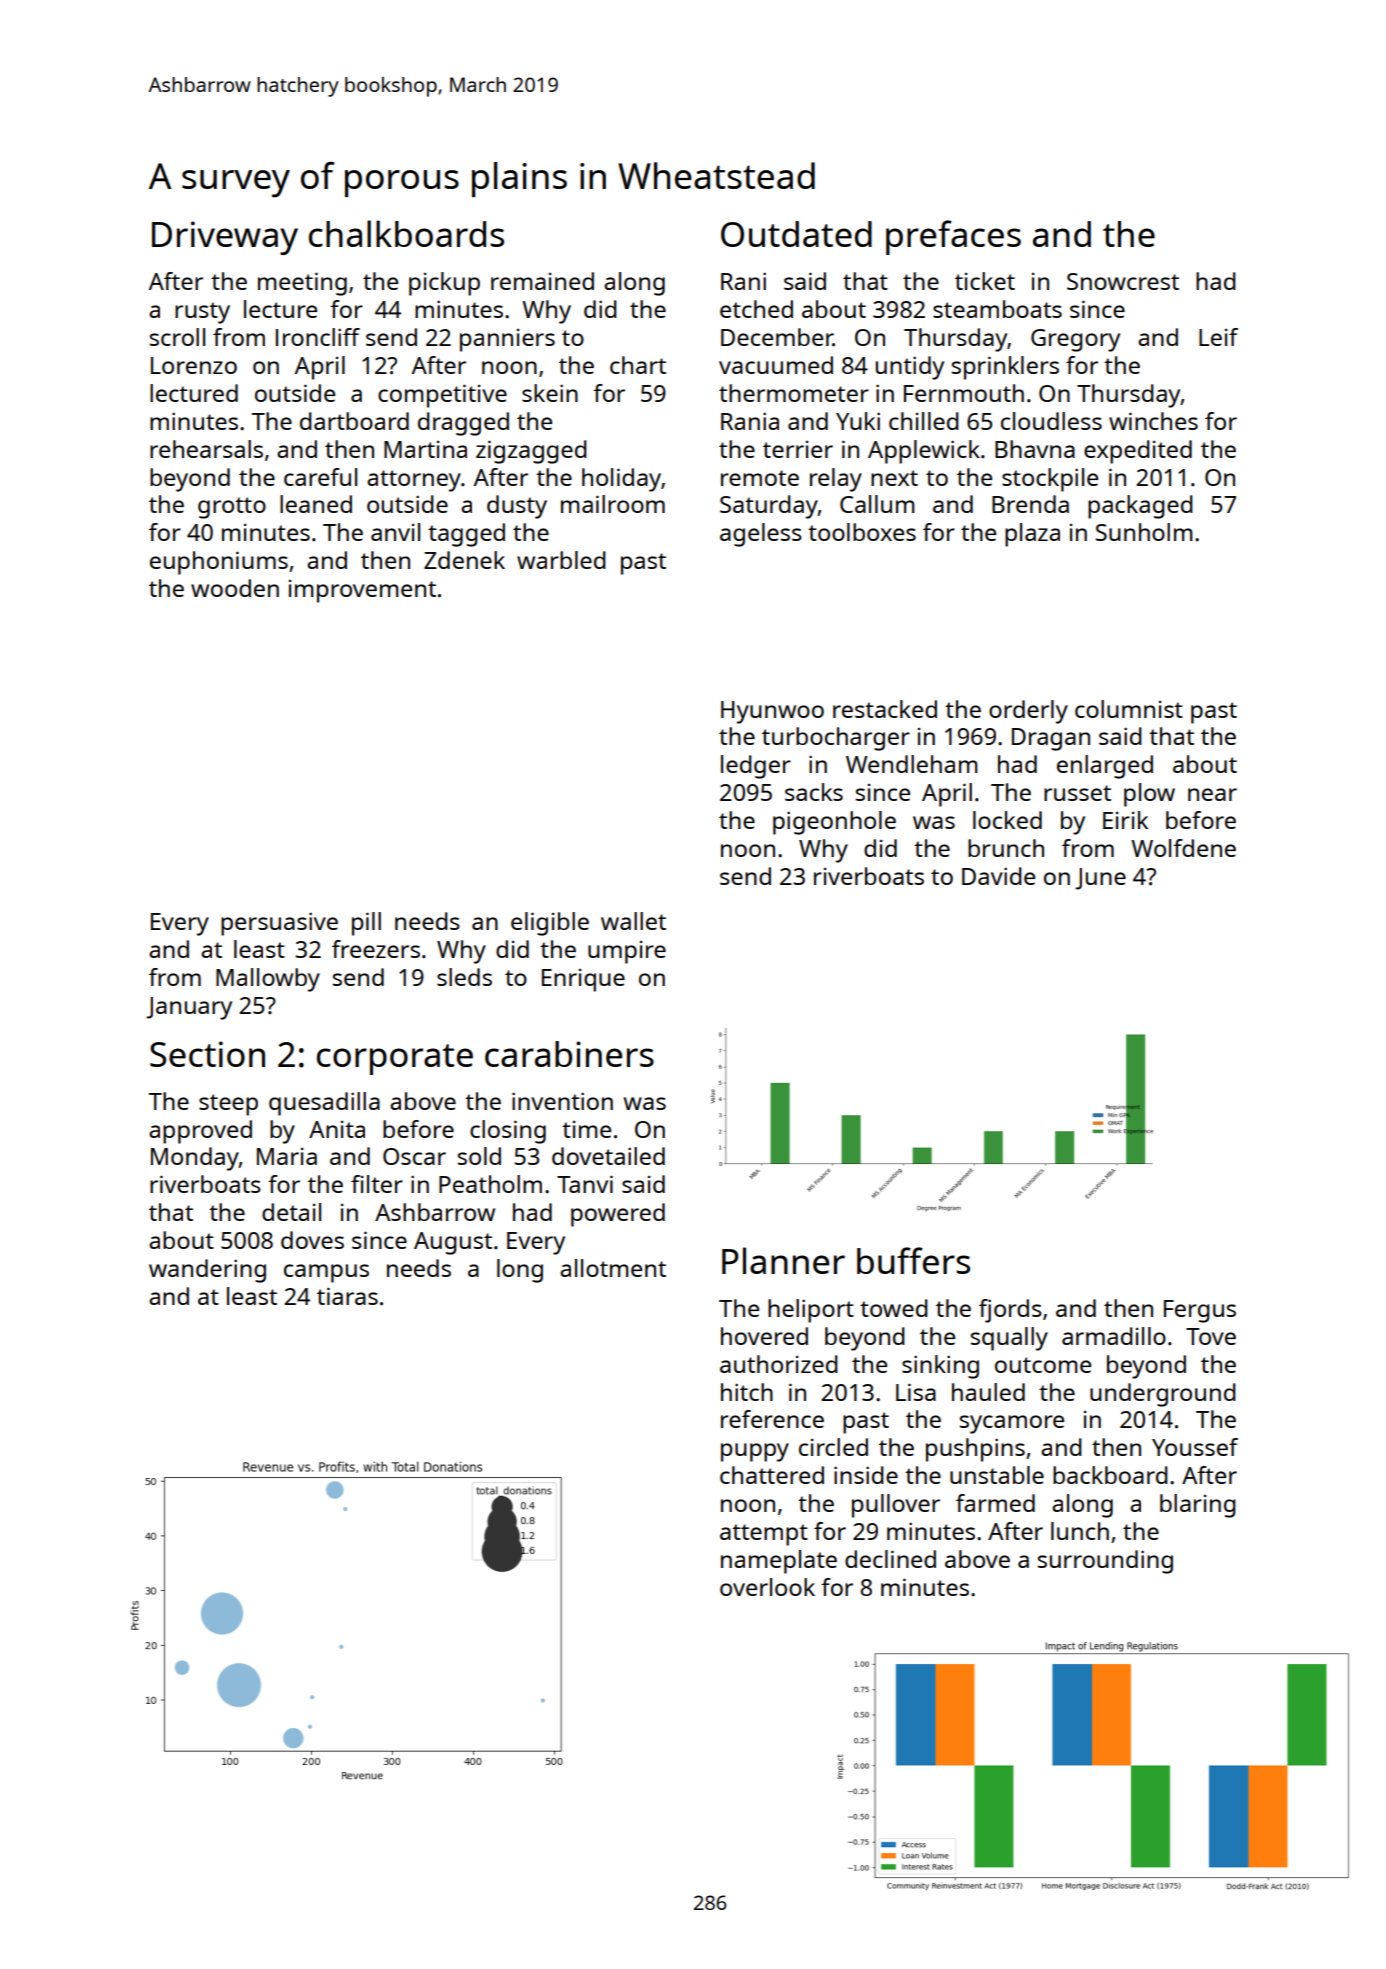 Image resolution: width=1386 pixels, height=1969 pixels. What do you see at coordinates (767, 1587) in the screenshot?
I see `overlook` at bounding box center [767, 1587].
